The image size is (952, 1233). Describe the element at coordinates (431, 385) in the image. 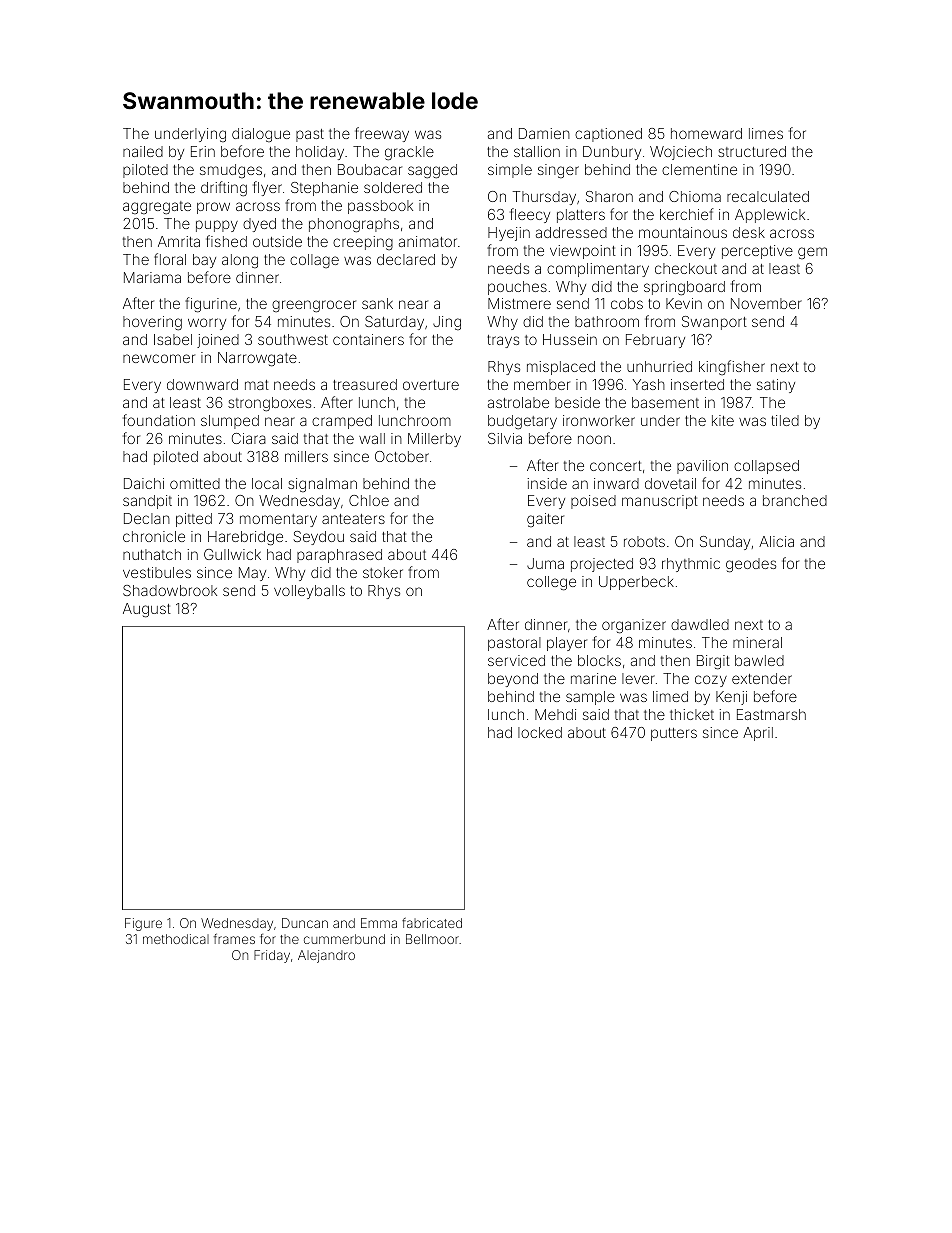

I see `overture` at that location.
